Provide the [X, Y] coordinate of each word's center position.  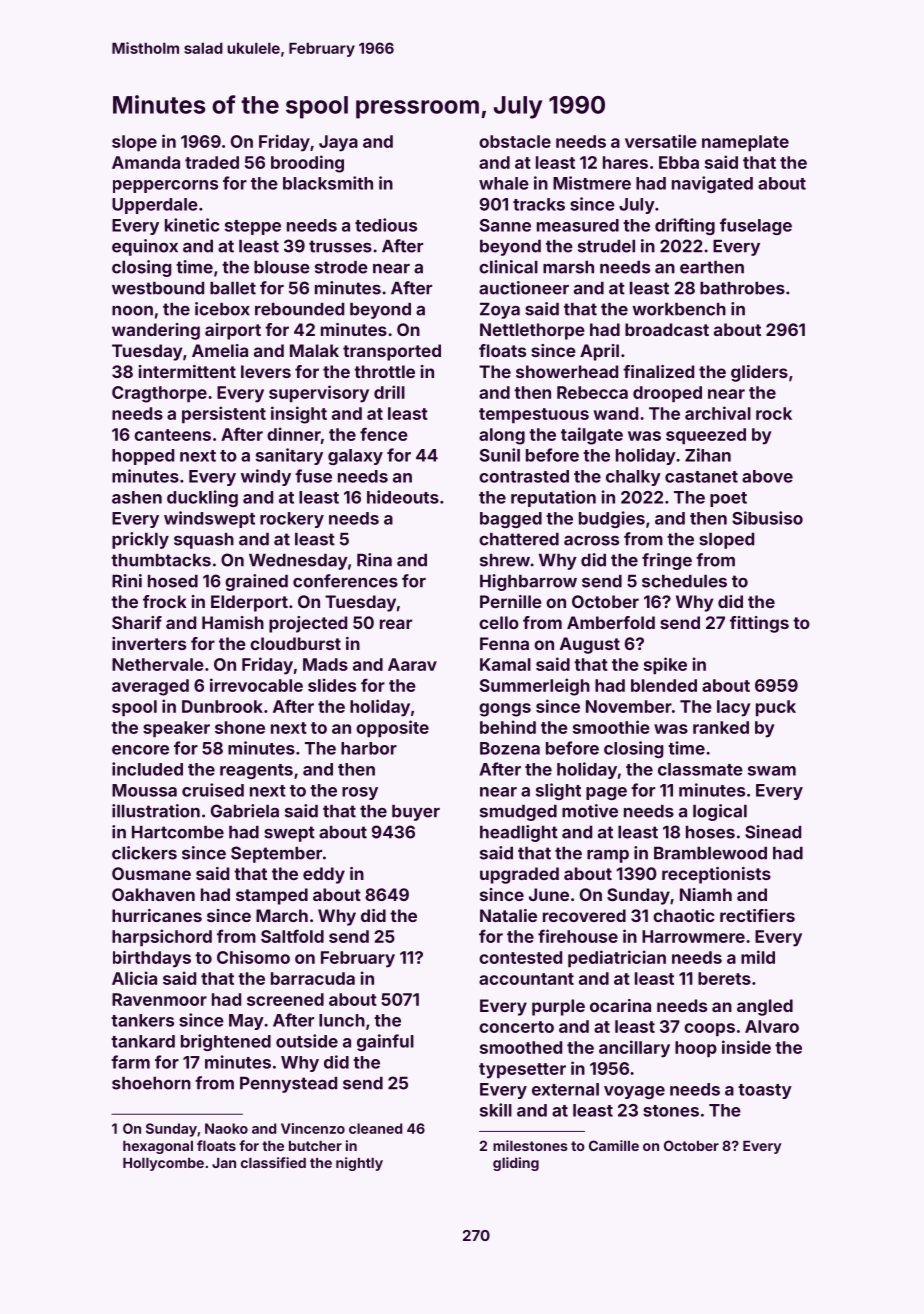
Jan [224, 1163]
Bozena [510, 748]
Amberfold [611, 622]
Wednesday [298, 562]
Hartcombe [178, 832]
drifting [685, 226]
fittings [759, 624]
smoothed [521, 1047]
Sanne [505, 225]
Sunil [500, 455]
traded [212, 162]
